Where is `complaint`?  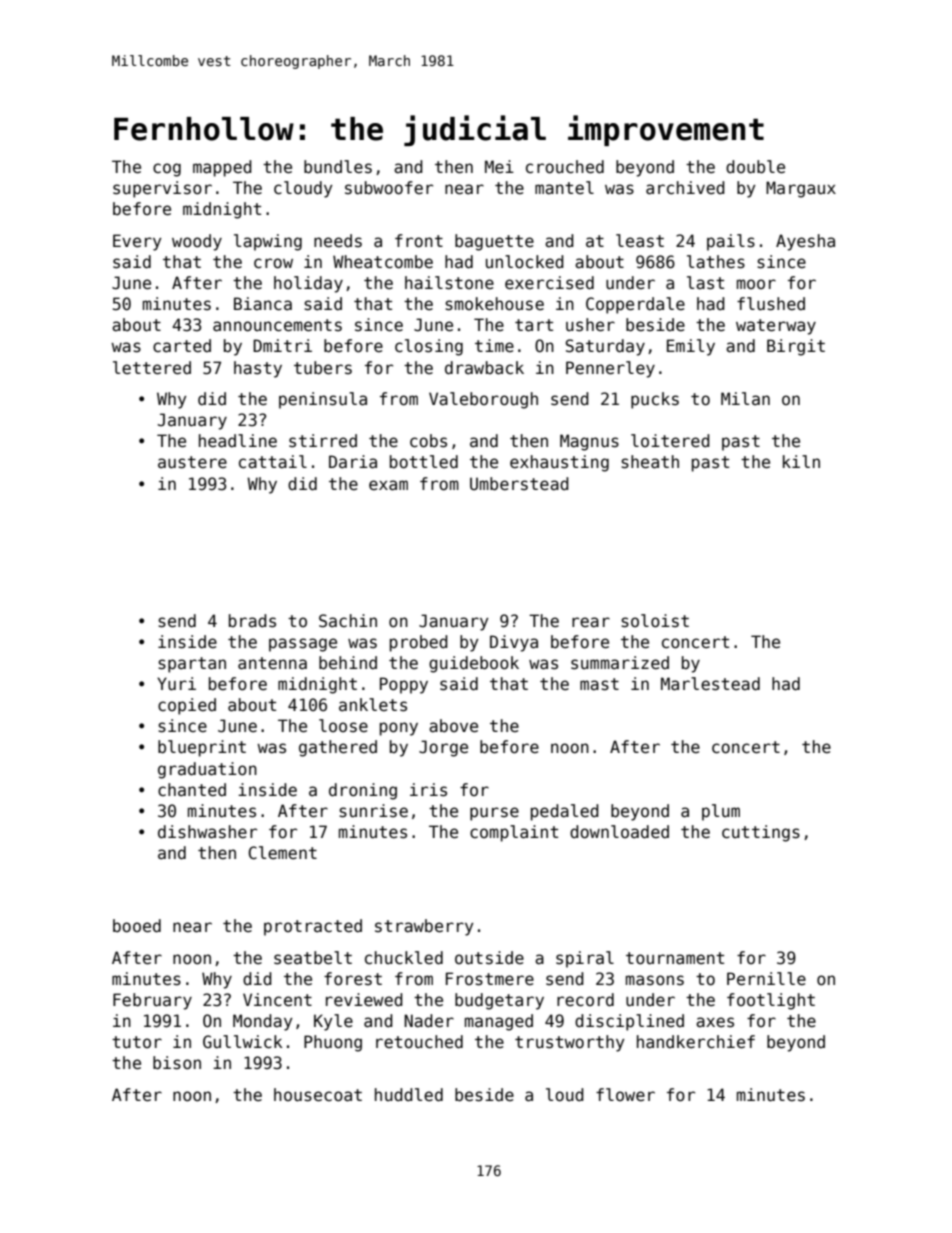
complaint is located at coordinates (514, 833).
